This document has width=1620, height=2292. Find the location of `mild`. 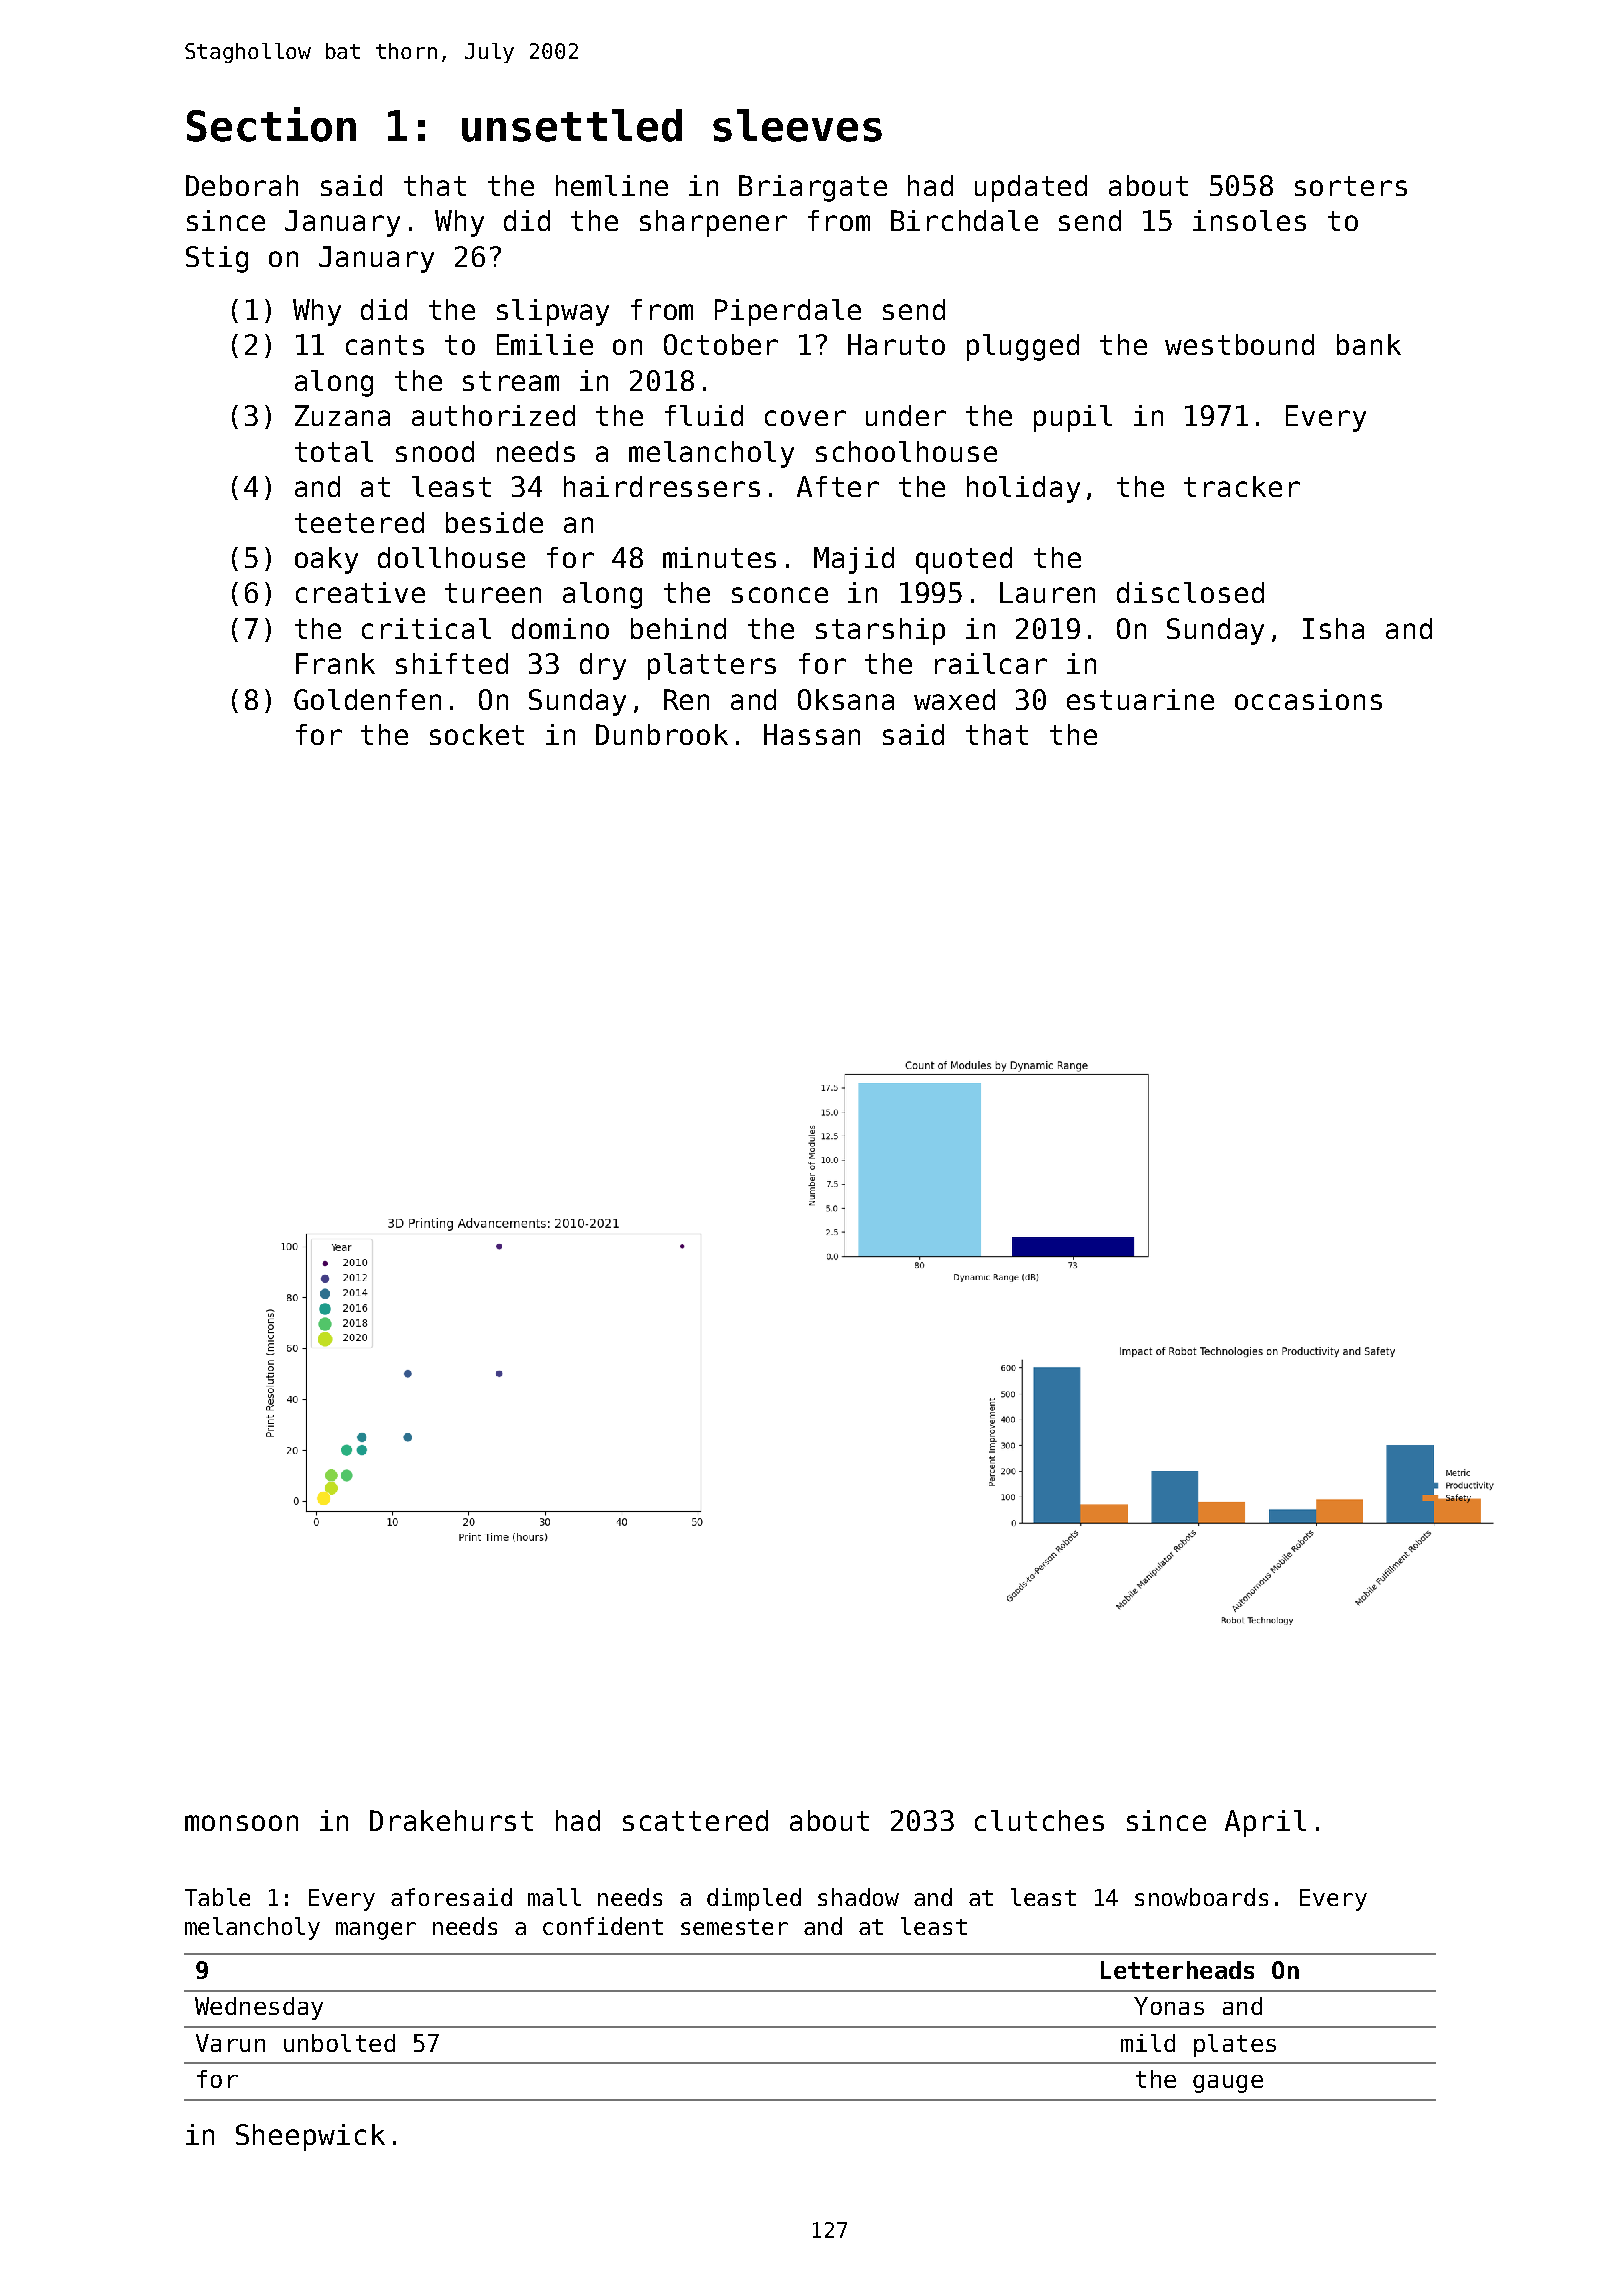

mild is located at coordinates (1148, 2043).
